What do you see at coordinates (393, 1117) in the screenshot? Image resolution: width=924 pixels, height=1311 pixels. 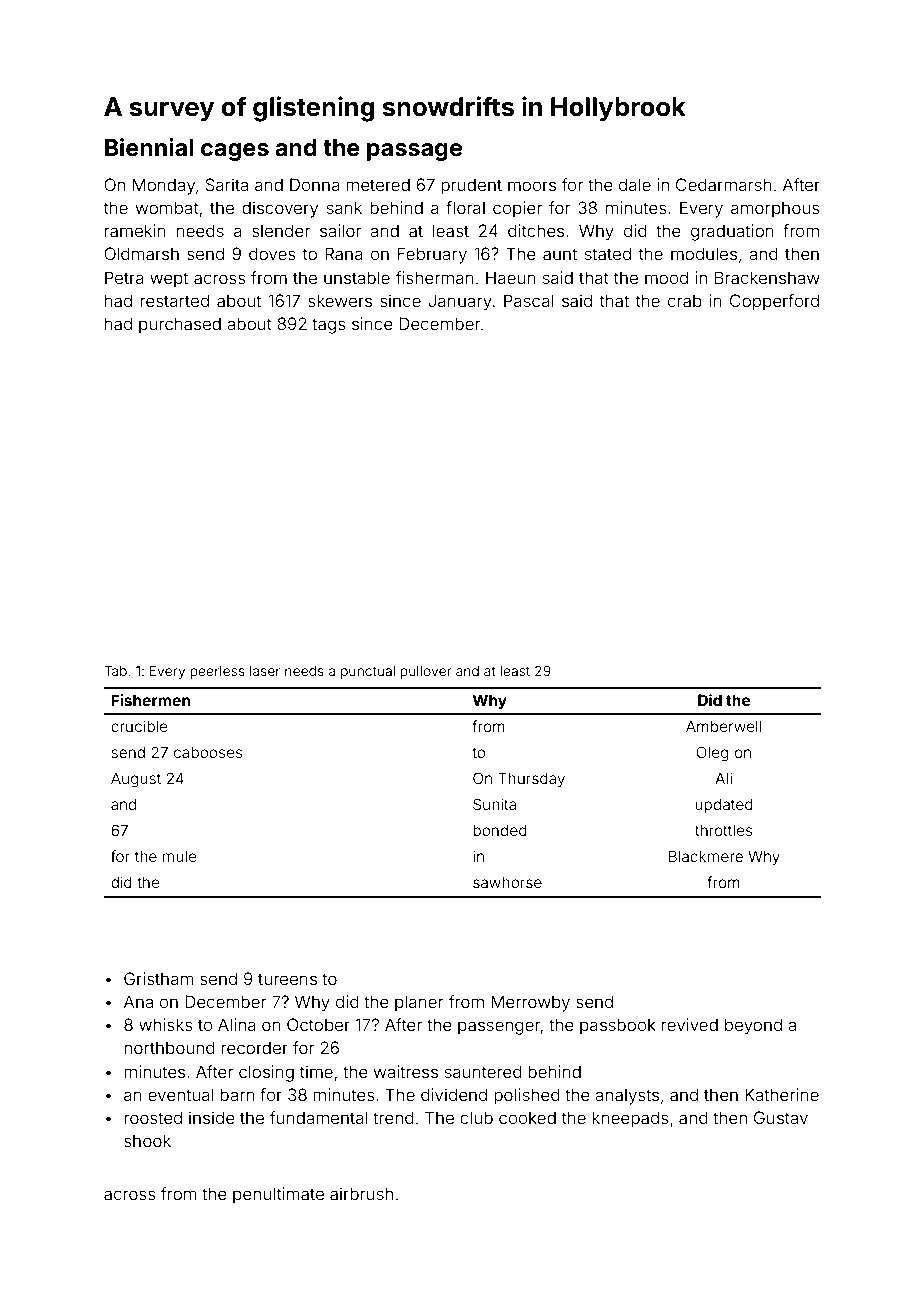 I see `trend` at bounding box center [393, 1117].
